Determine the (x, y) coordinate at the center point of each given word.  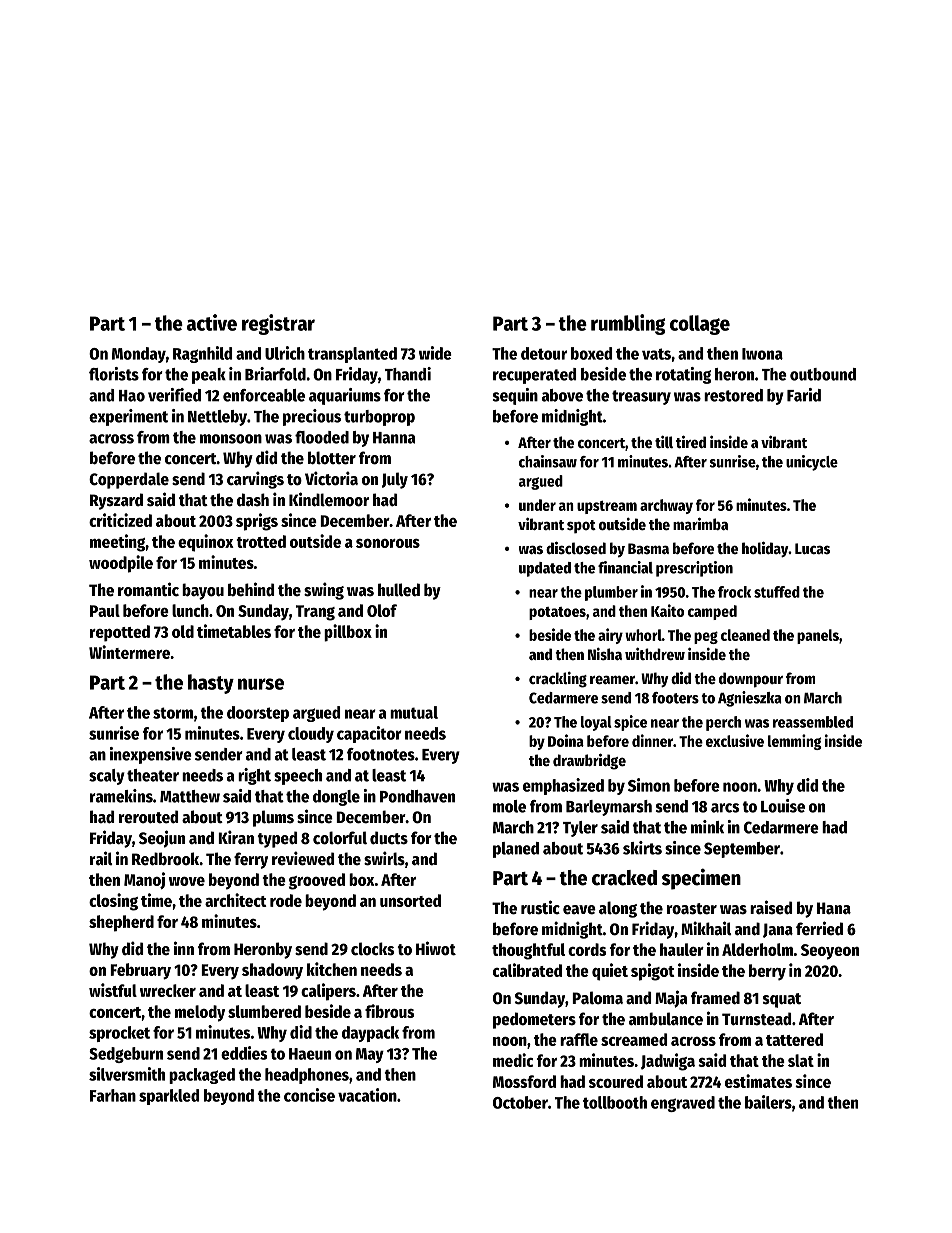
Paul (105, 610)
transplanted (352, 355)
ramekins (121, 796)
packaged (202, 1076)
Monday (139, 355)
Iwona (762, 354)
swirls (384, 858)
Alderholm (757, 949)
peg (706, 637)
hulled (399, 590)
